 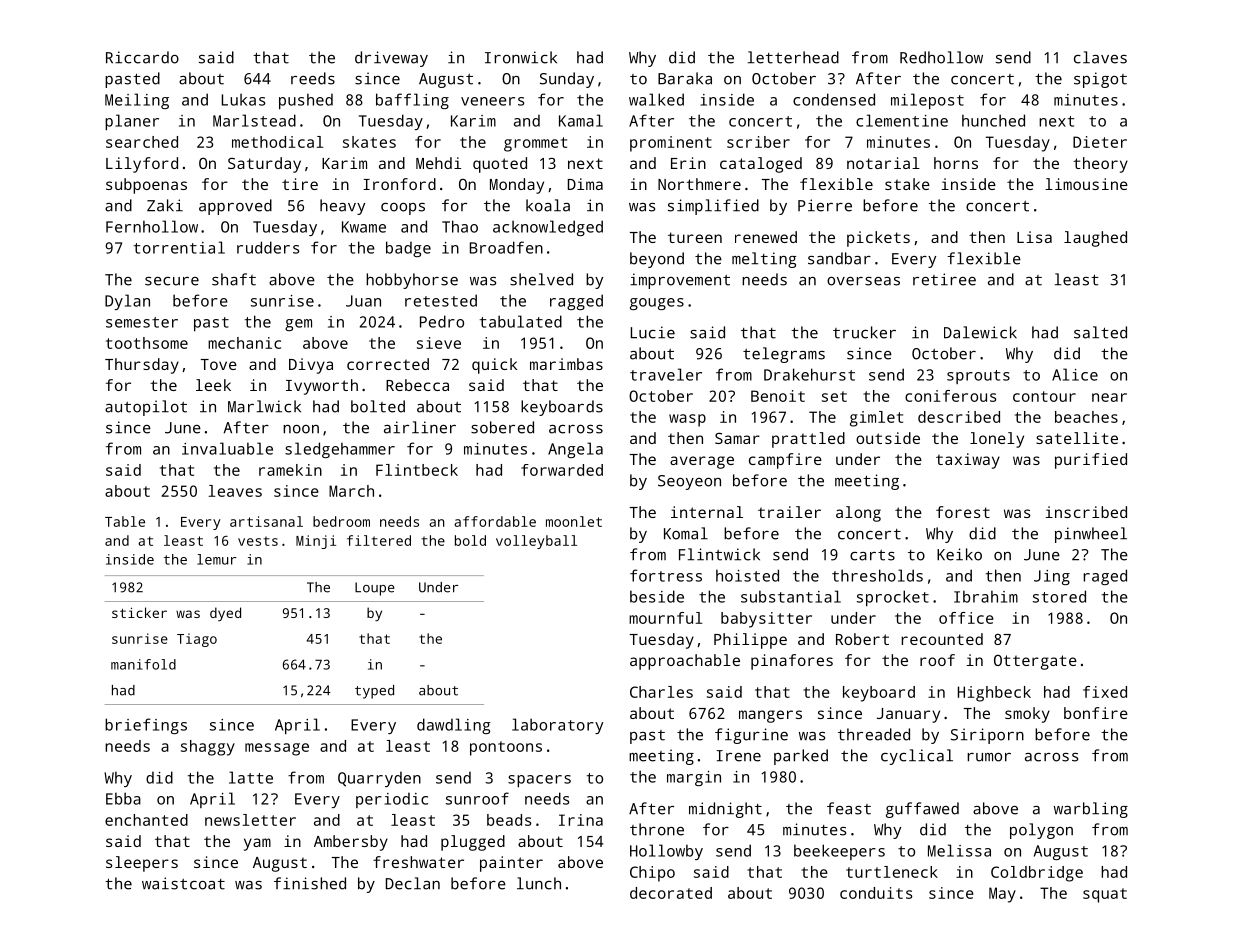 I want to click on yam, so click(x=257, y=844).
